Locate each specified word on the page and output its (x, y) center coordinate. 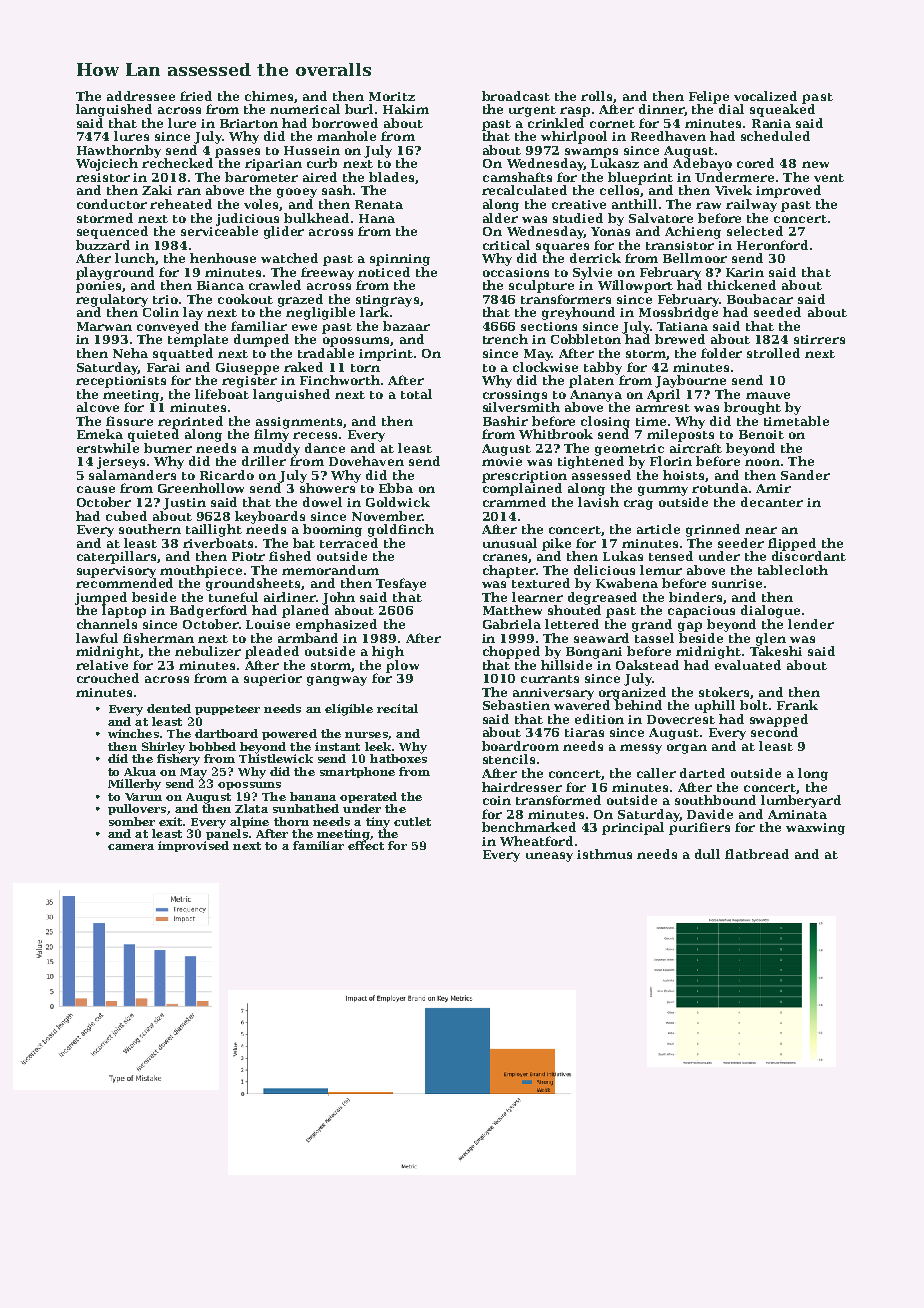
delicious (604, 570)
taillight (214, 530)
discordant (809, 556)
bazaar (406, 326)
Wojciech (107, 164)
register (249, 382)
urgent (532, 111)
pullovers (137, 809)
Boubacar (760, 299)
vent (829, 178)
